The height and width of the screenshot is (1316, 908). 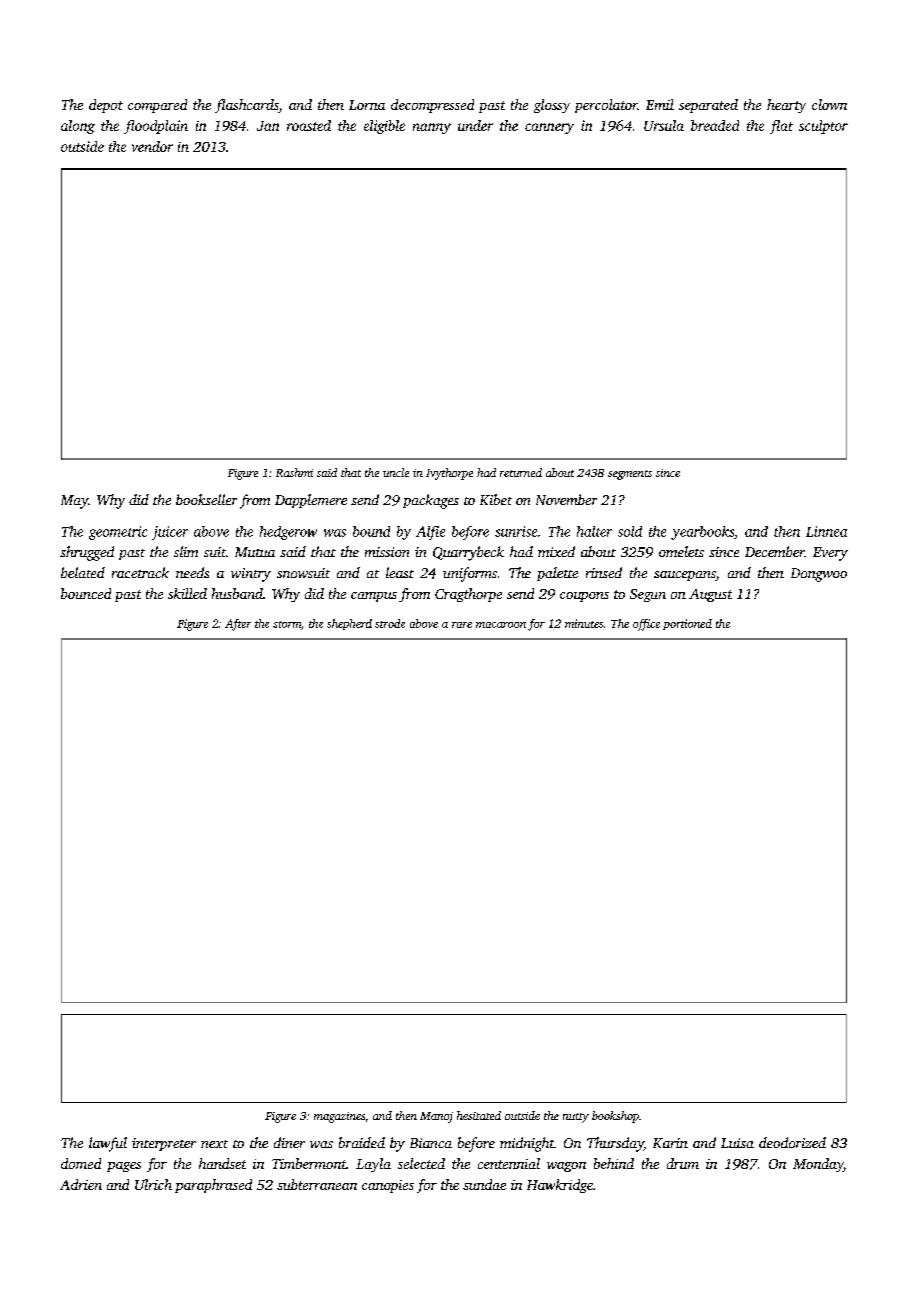 What do you see at coordinates (484, 1184) in the screenshot?
I see `sundae` at bounding box center [484, 1184].
